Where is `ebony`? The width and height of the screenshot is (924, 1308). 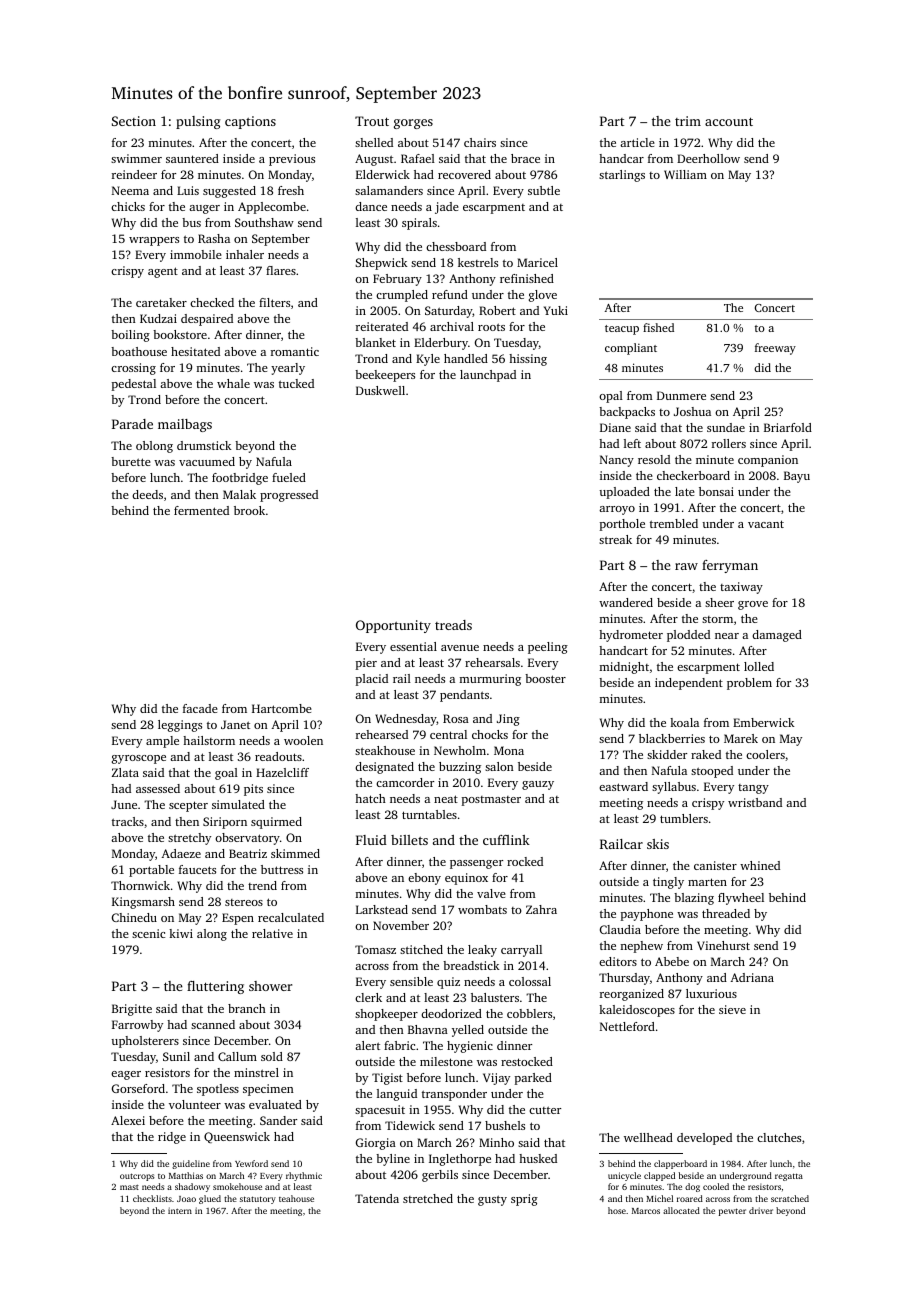
ebony is located at coordinates (424, 879).
